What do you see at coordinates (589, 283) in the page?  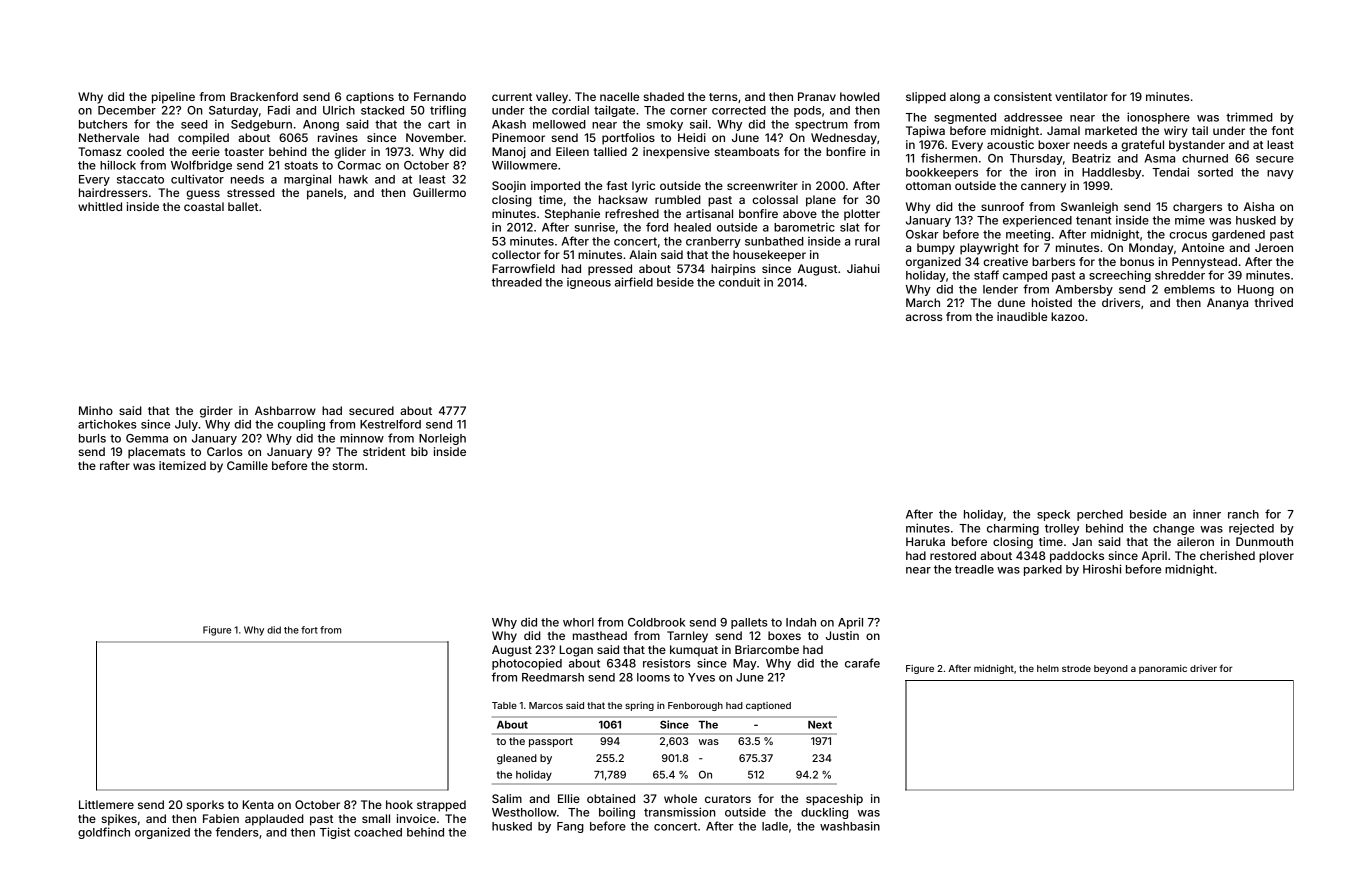 I see `igneous` at bounding box center [589, 283].
